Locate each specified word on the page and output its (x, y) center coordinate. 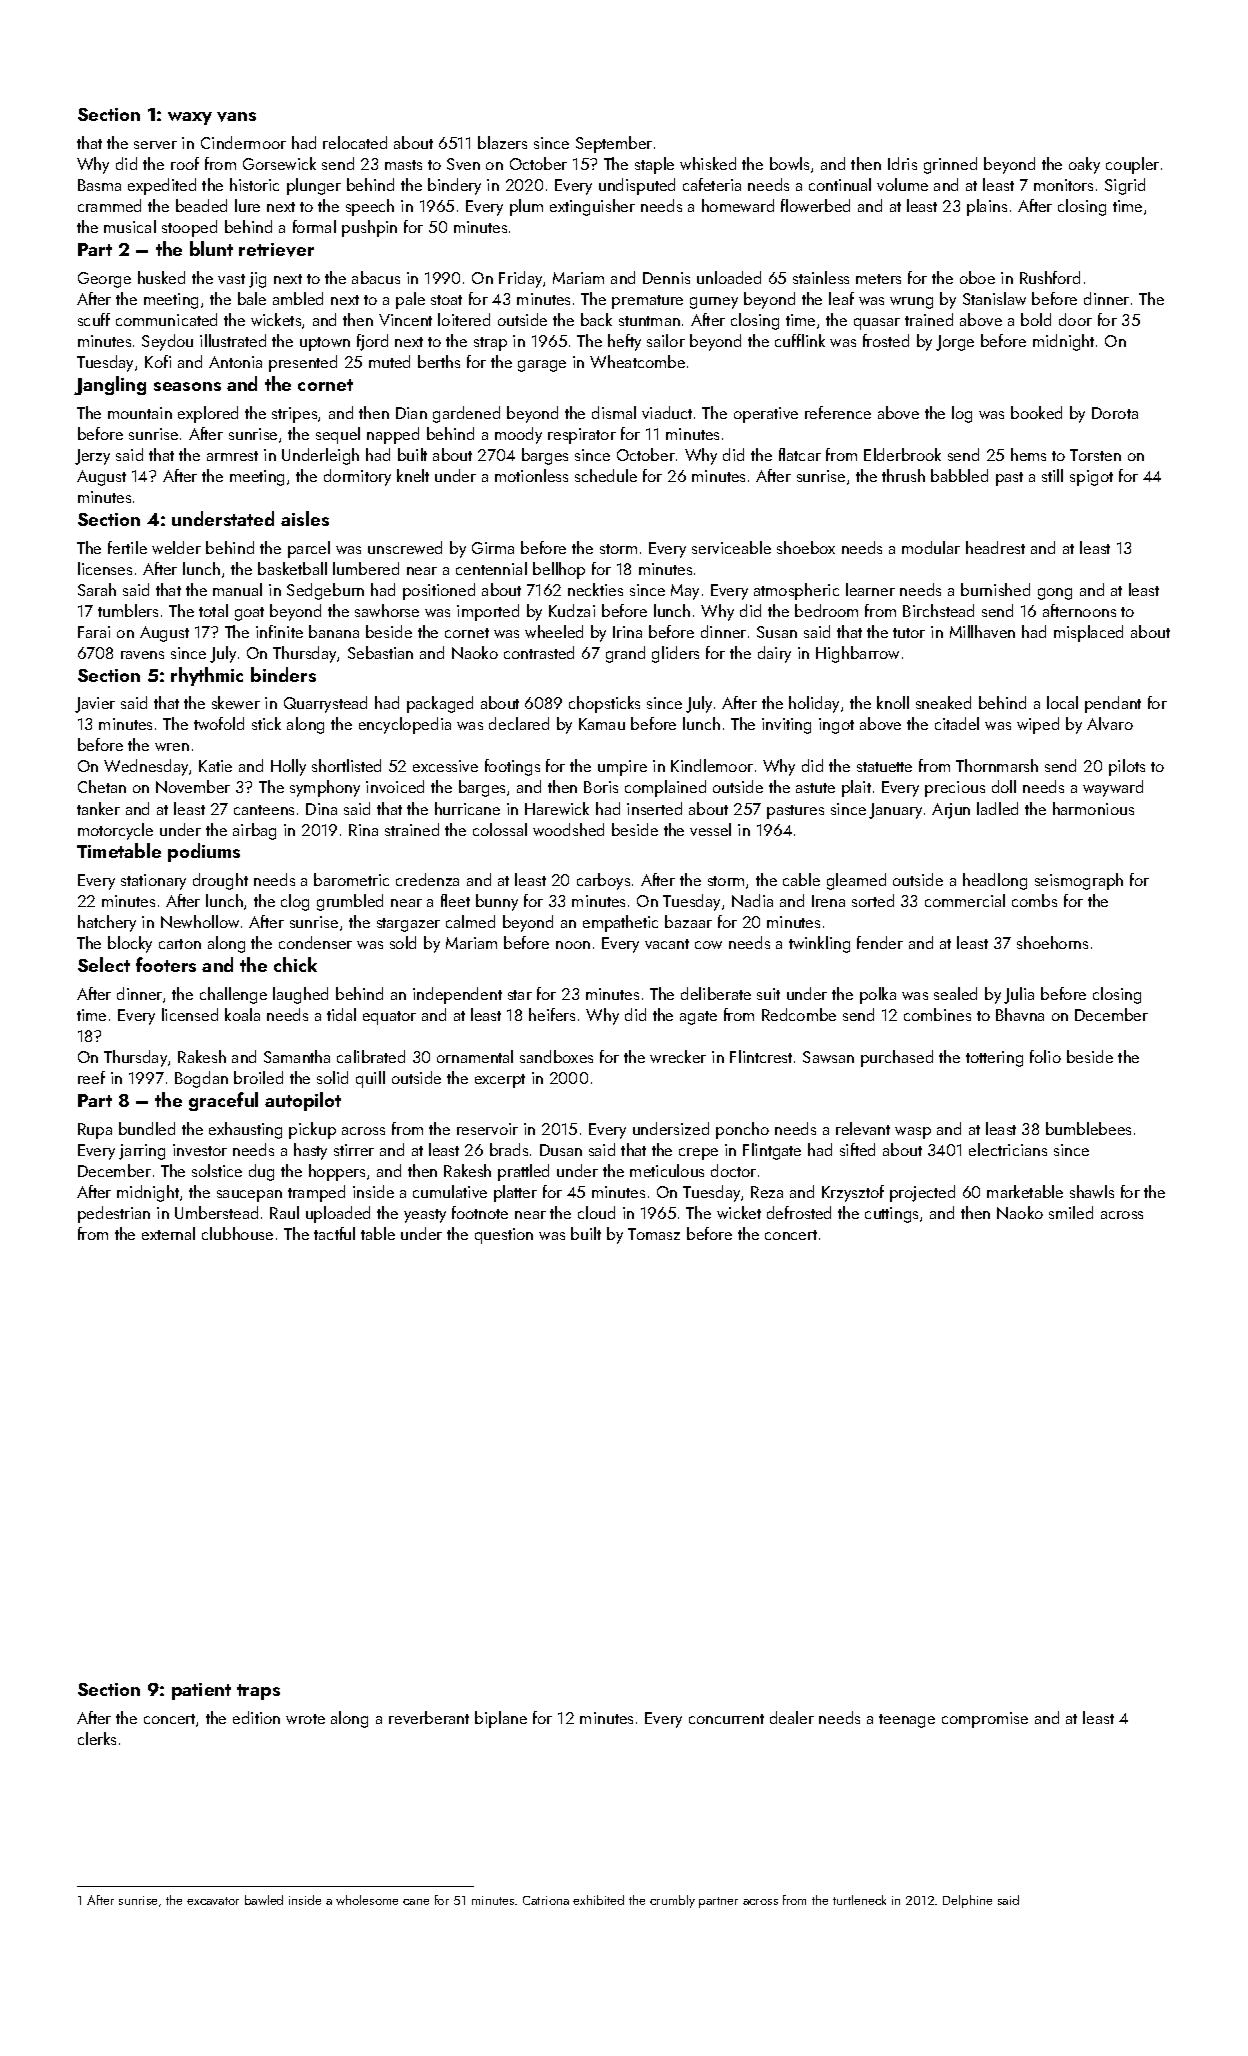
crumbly (672, 1901)
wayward (1113, 788)
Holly (288, 767)
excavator (213, 1901)
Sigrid (1125, 186)
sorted (873, 900)
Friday (520, 279)
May (685, 592)
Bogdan (201, 1079)
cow (708, 945)
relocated (355, 142)
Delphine (967, 1901)
